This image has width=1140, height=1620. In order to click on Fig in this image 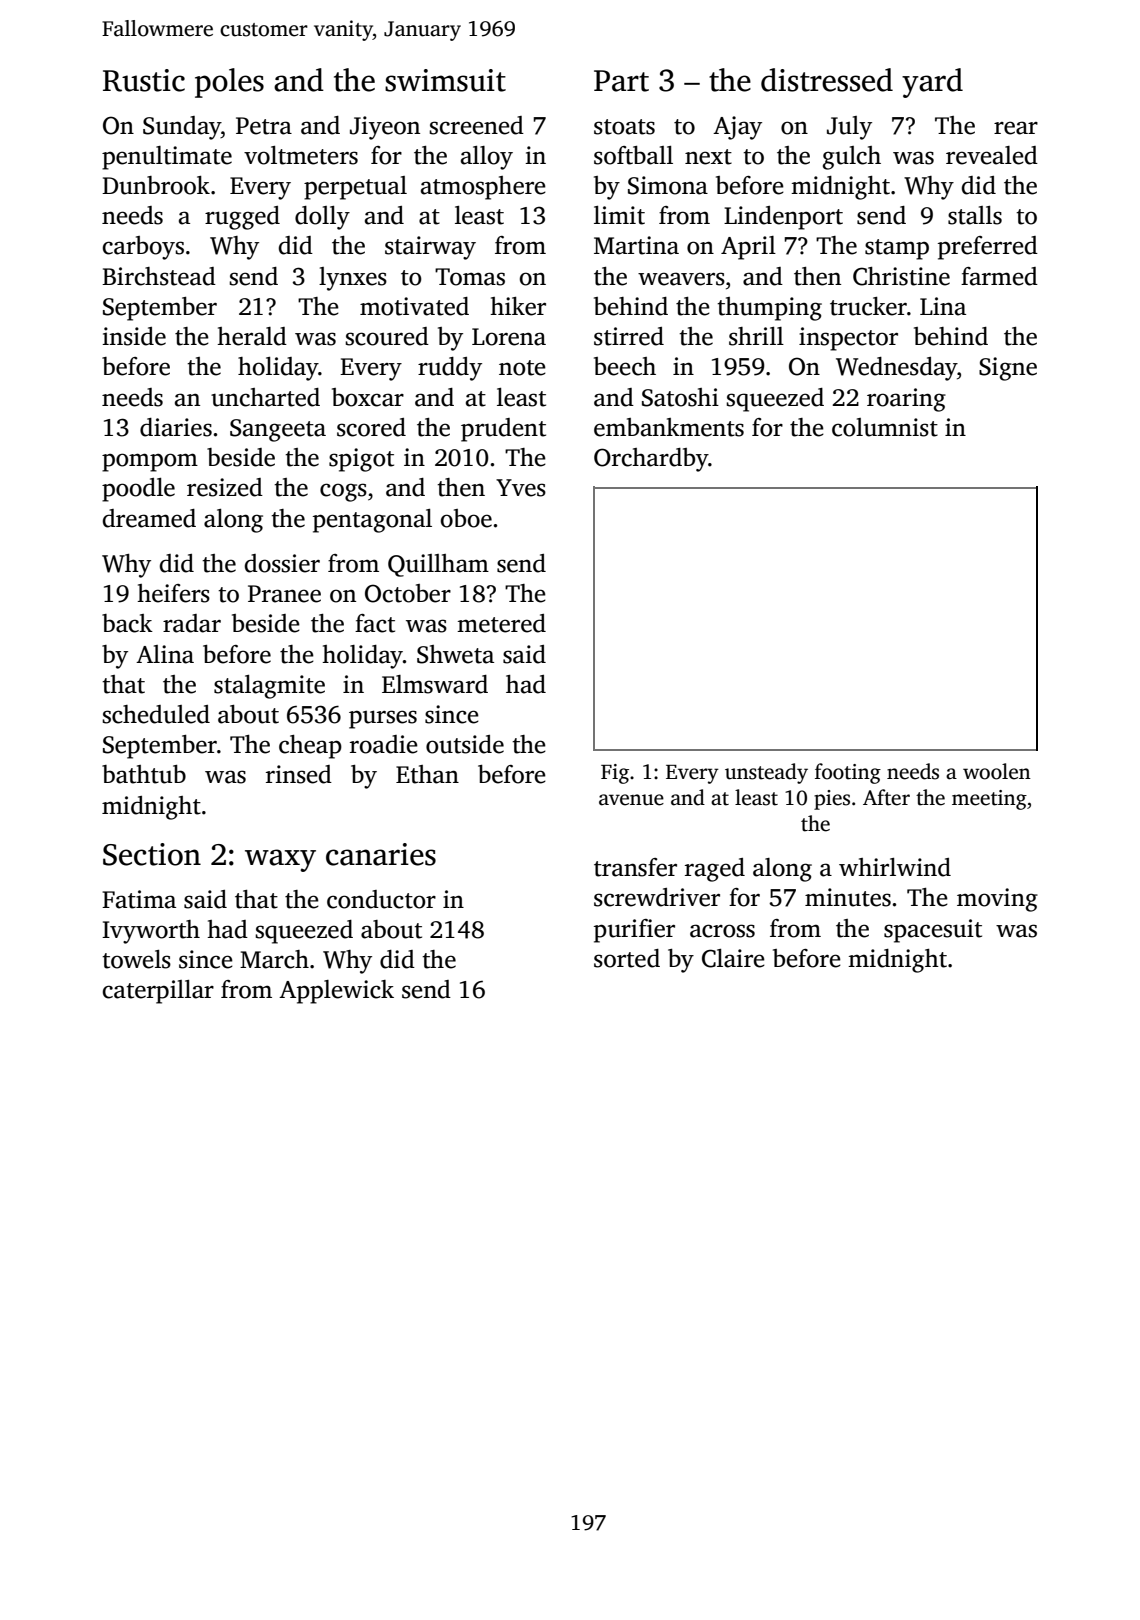, I will do `click(615, 774)`.
